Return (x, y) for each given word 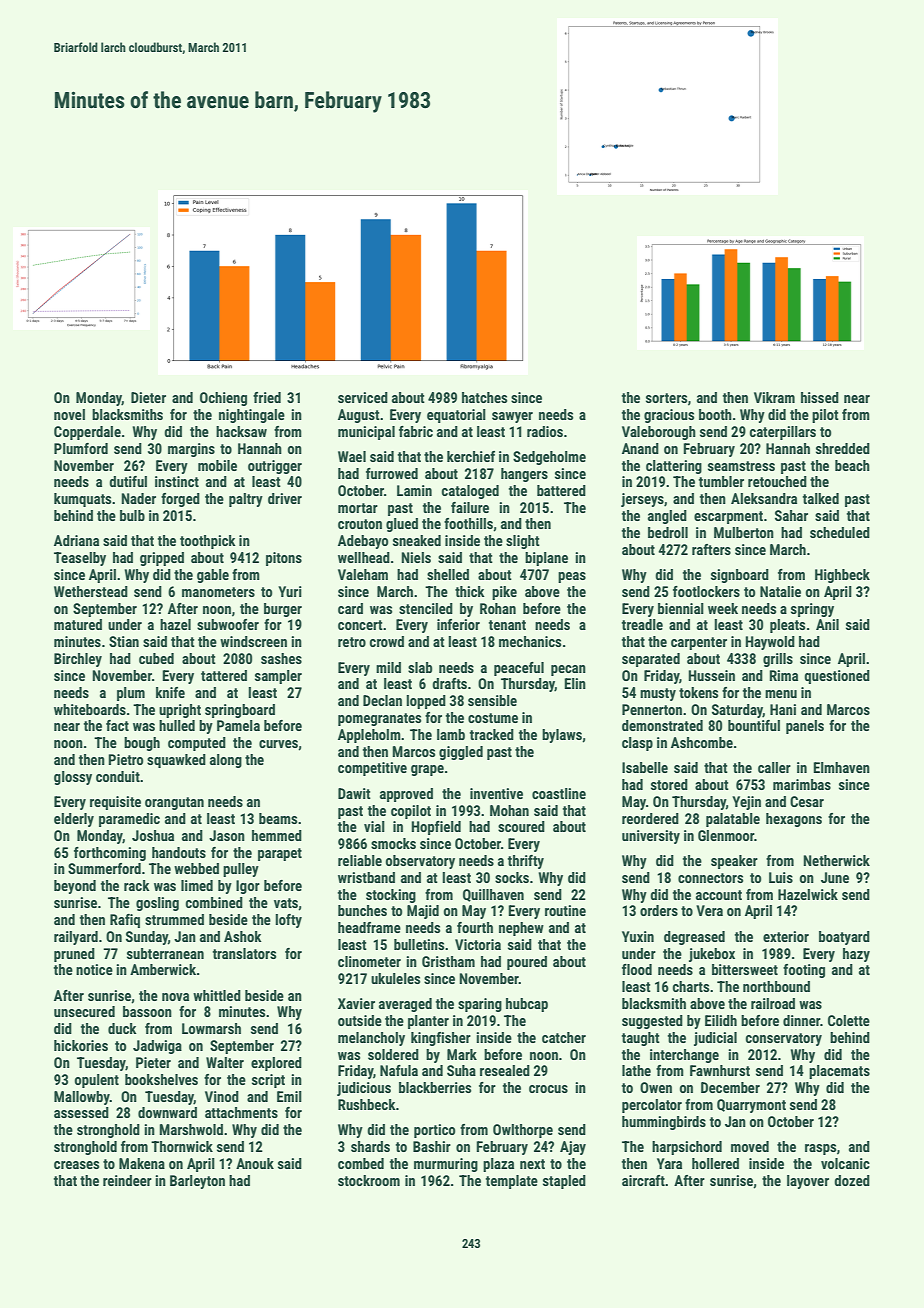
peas (572, 577)
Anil (827, 624)
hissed (820, 397)
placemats (839, 1072)
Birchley (78, 660)
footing (804, 971)
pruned (74, 955)
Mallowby (82, 1098)
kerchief (471, 456)
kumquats (82, 500)
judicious (364, 1089)
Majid (423, 912)
